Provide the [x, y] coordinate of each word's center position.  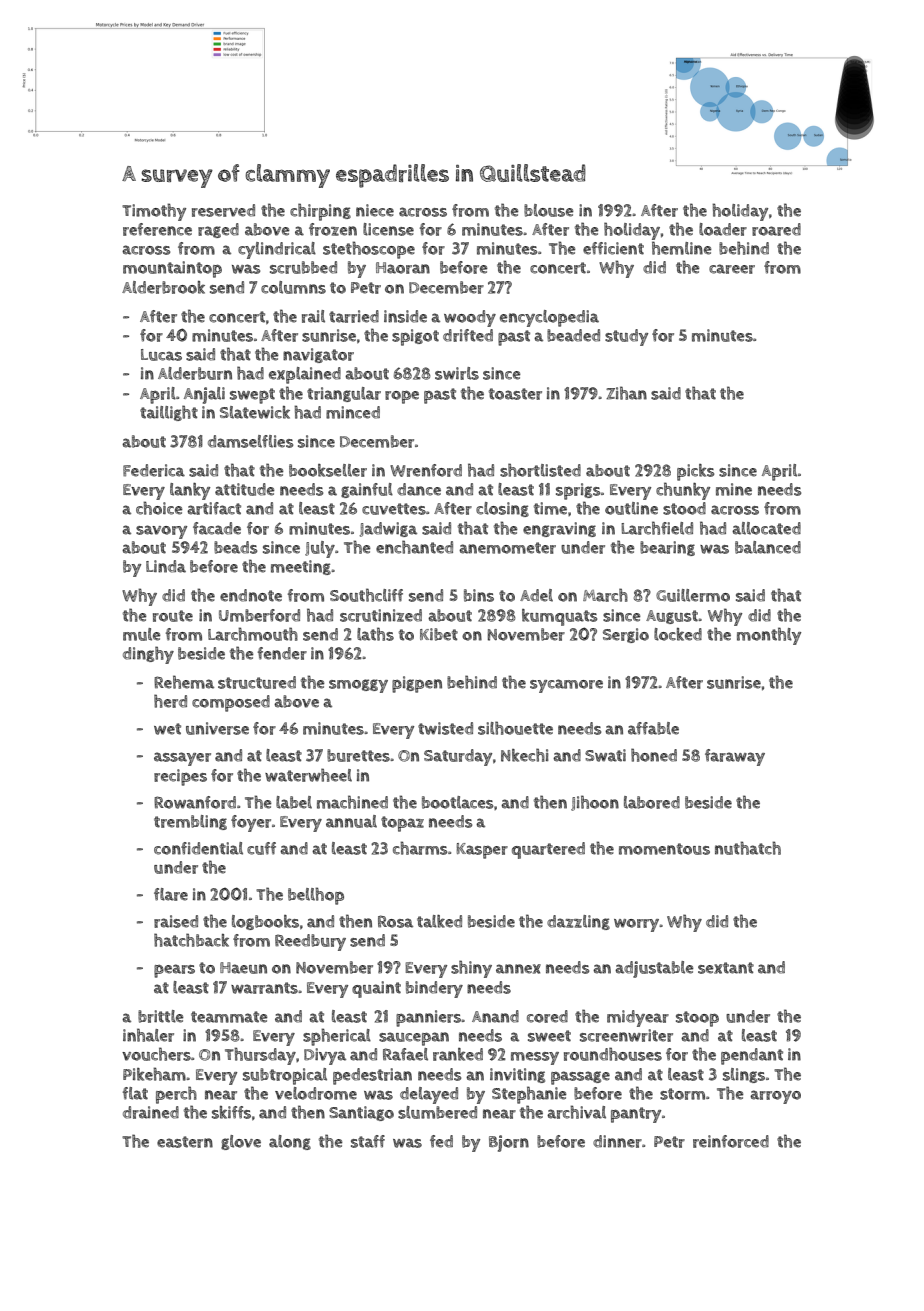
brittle [161, 1016]
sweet [549, 1036]
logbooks [265, 922]
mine [734, 489]
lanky [190, 491]
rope [402, 397]
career [732, 269]
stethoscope [369, 250]
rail [313, 316]
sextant [726, 968]
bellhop [316, 896]
